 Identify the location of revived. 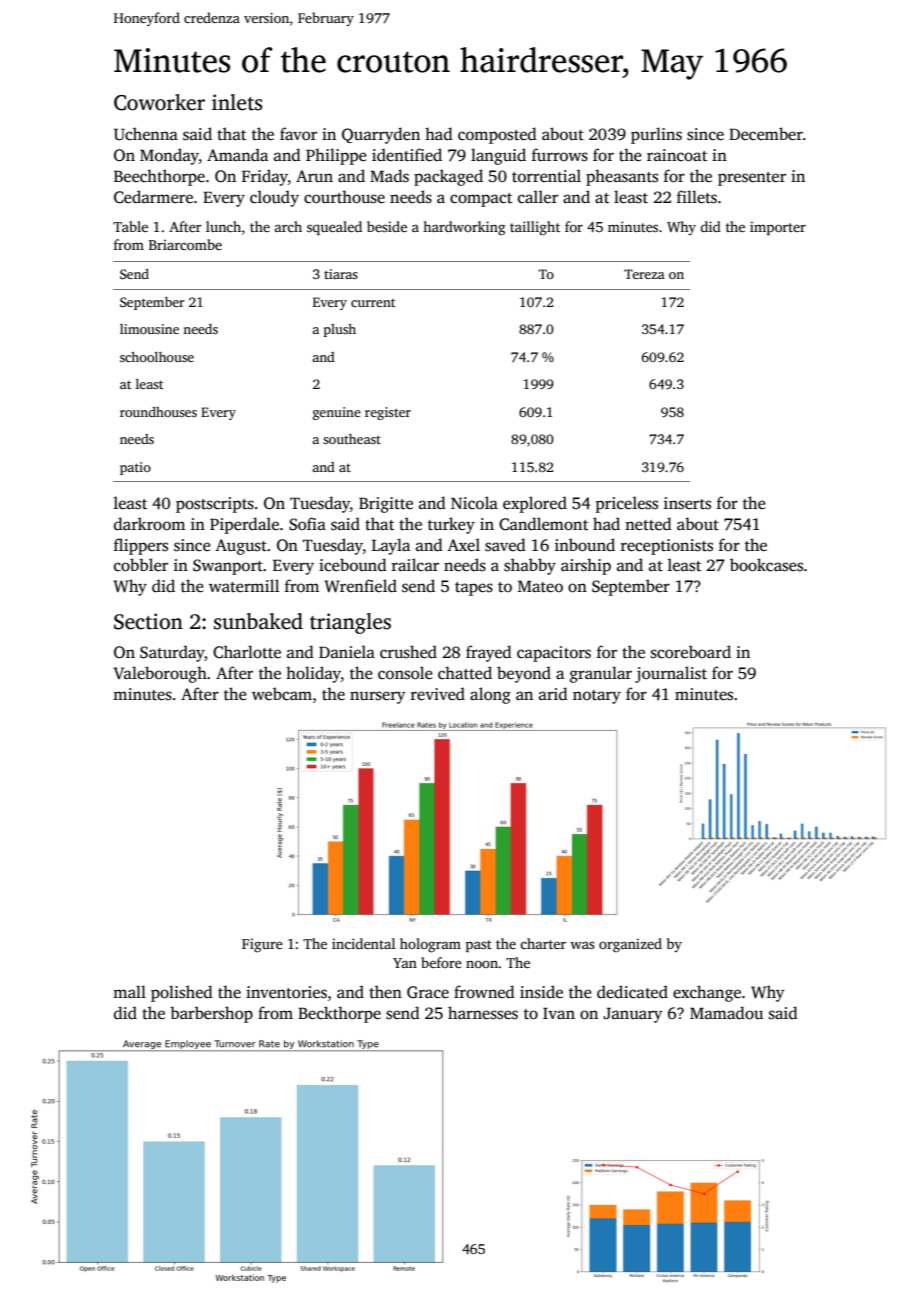
(438, 694).
